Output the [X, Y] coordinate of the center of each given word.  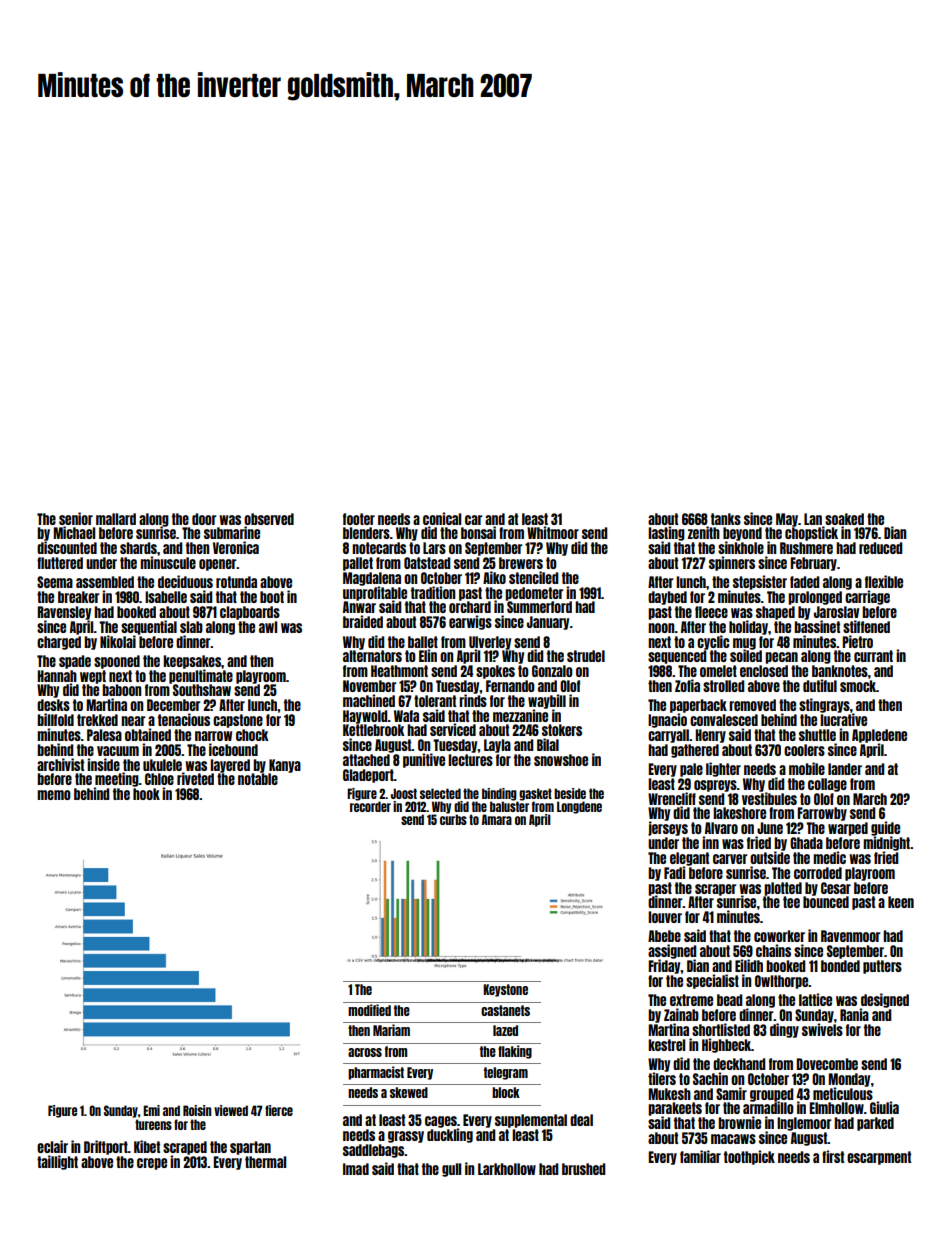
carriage [867, 597]
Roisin [197, 1110]
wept [93, 677]
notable [258, 779]
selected [440, 793]
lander [845, 769]
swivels [822, 1029]
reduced [880, 548]
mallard [116, 519]
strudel [586, 656]
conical [442, 518]
